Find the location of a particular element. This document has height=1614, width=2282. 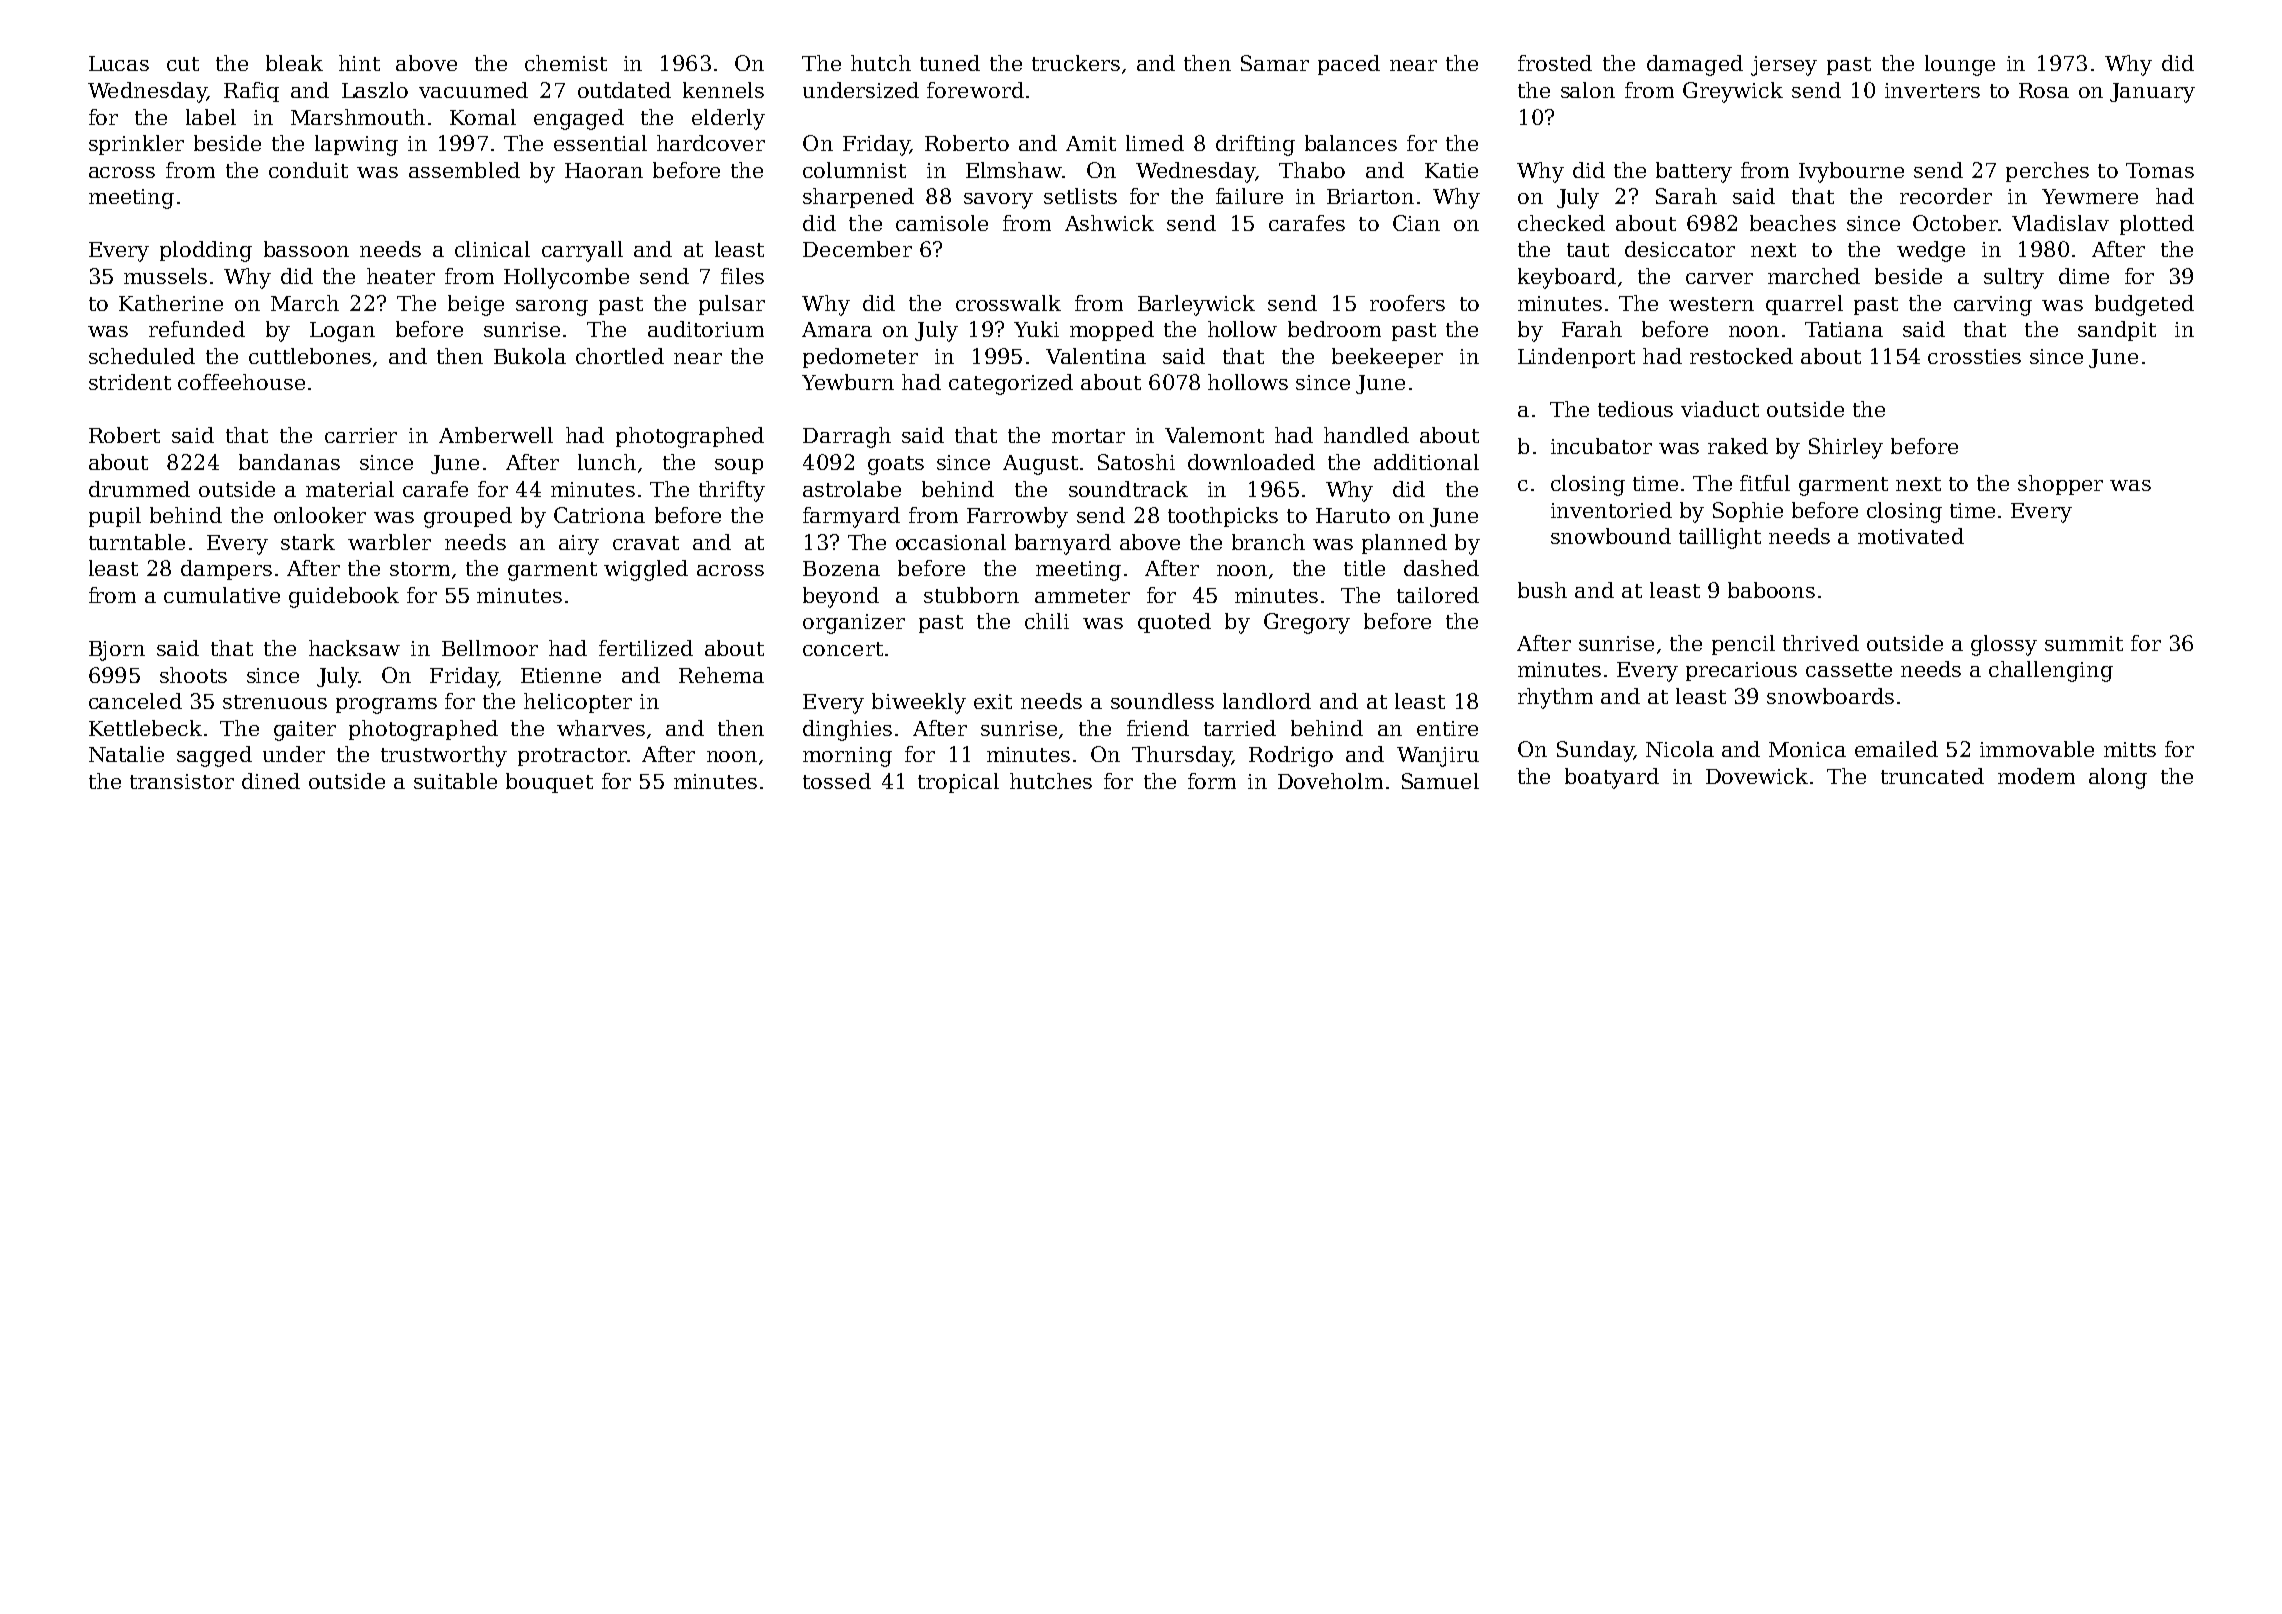

helicopter is located at coordinates (578, 703).
